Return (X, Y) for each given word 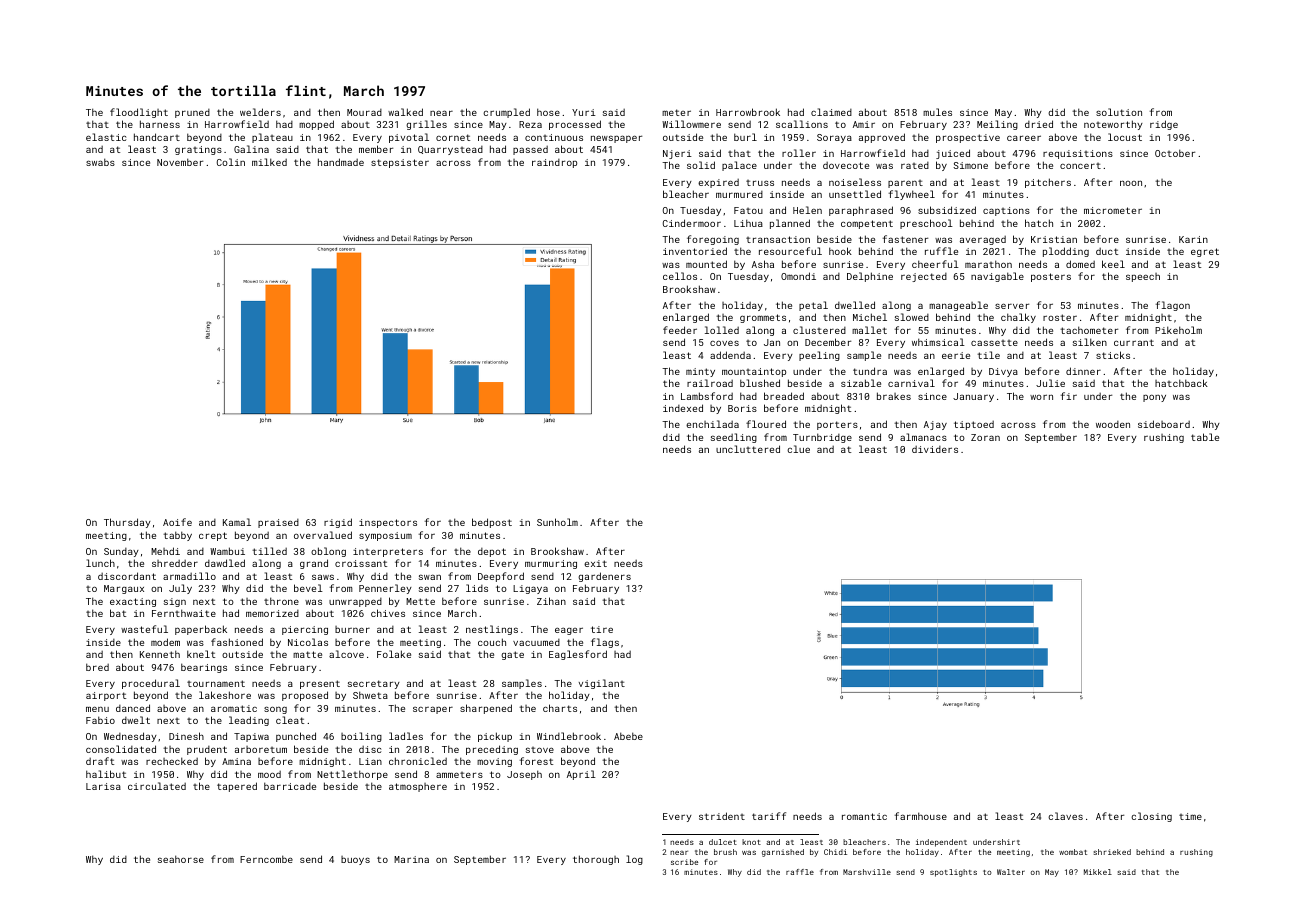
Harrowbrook (748, 112)
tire (602, 629)
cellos (680, 276)
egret (1205, 252)
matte (307, 654)
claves (1065, 816)
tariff (769, 816)
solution (1119, 112)
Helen (807, 210)
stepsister (400, 163)
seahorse (181, 859)
